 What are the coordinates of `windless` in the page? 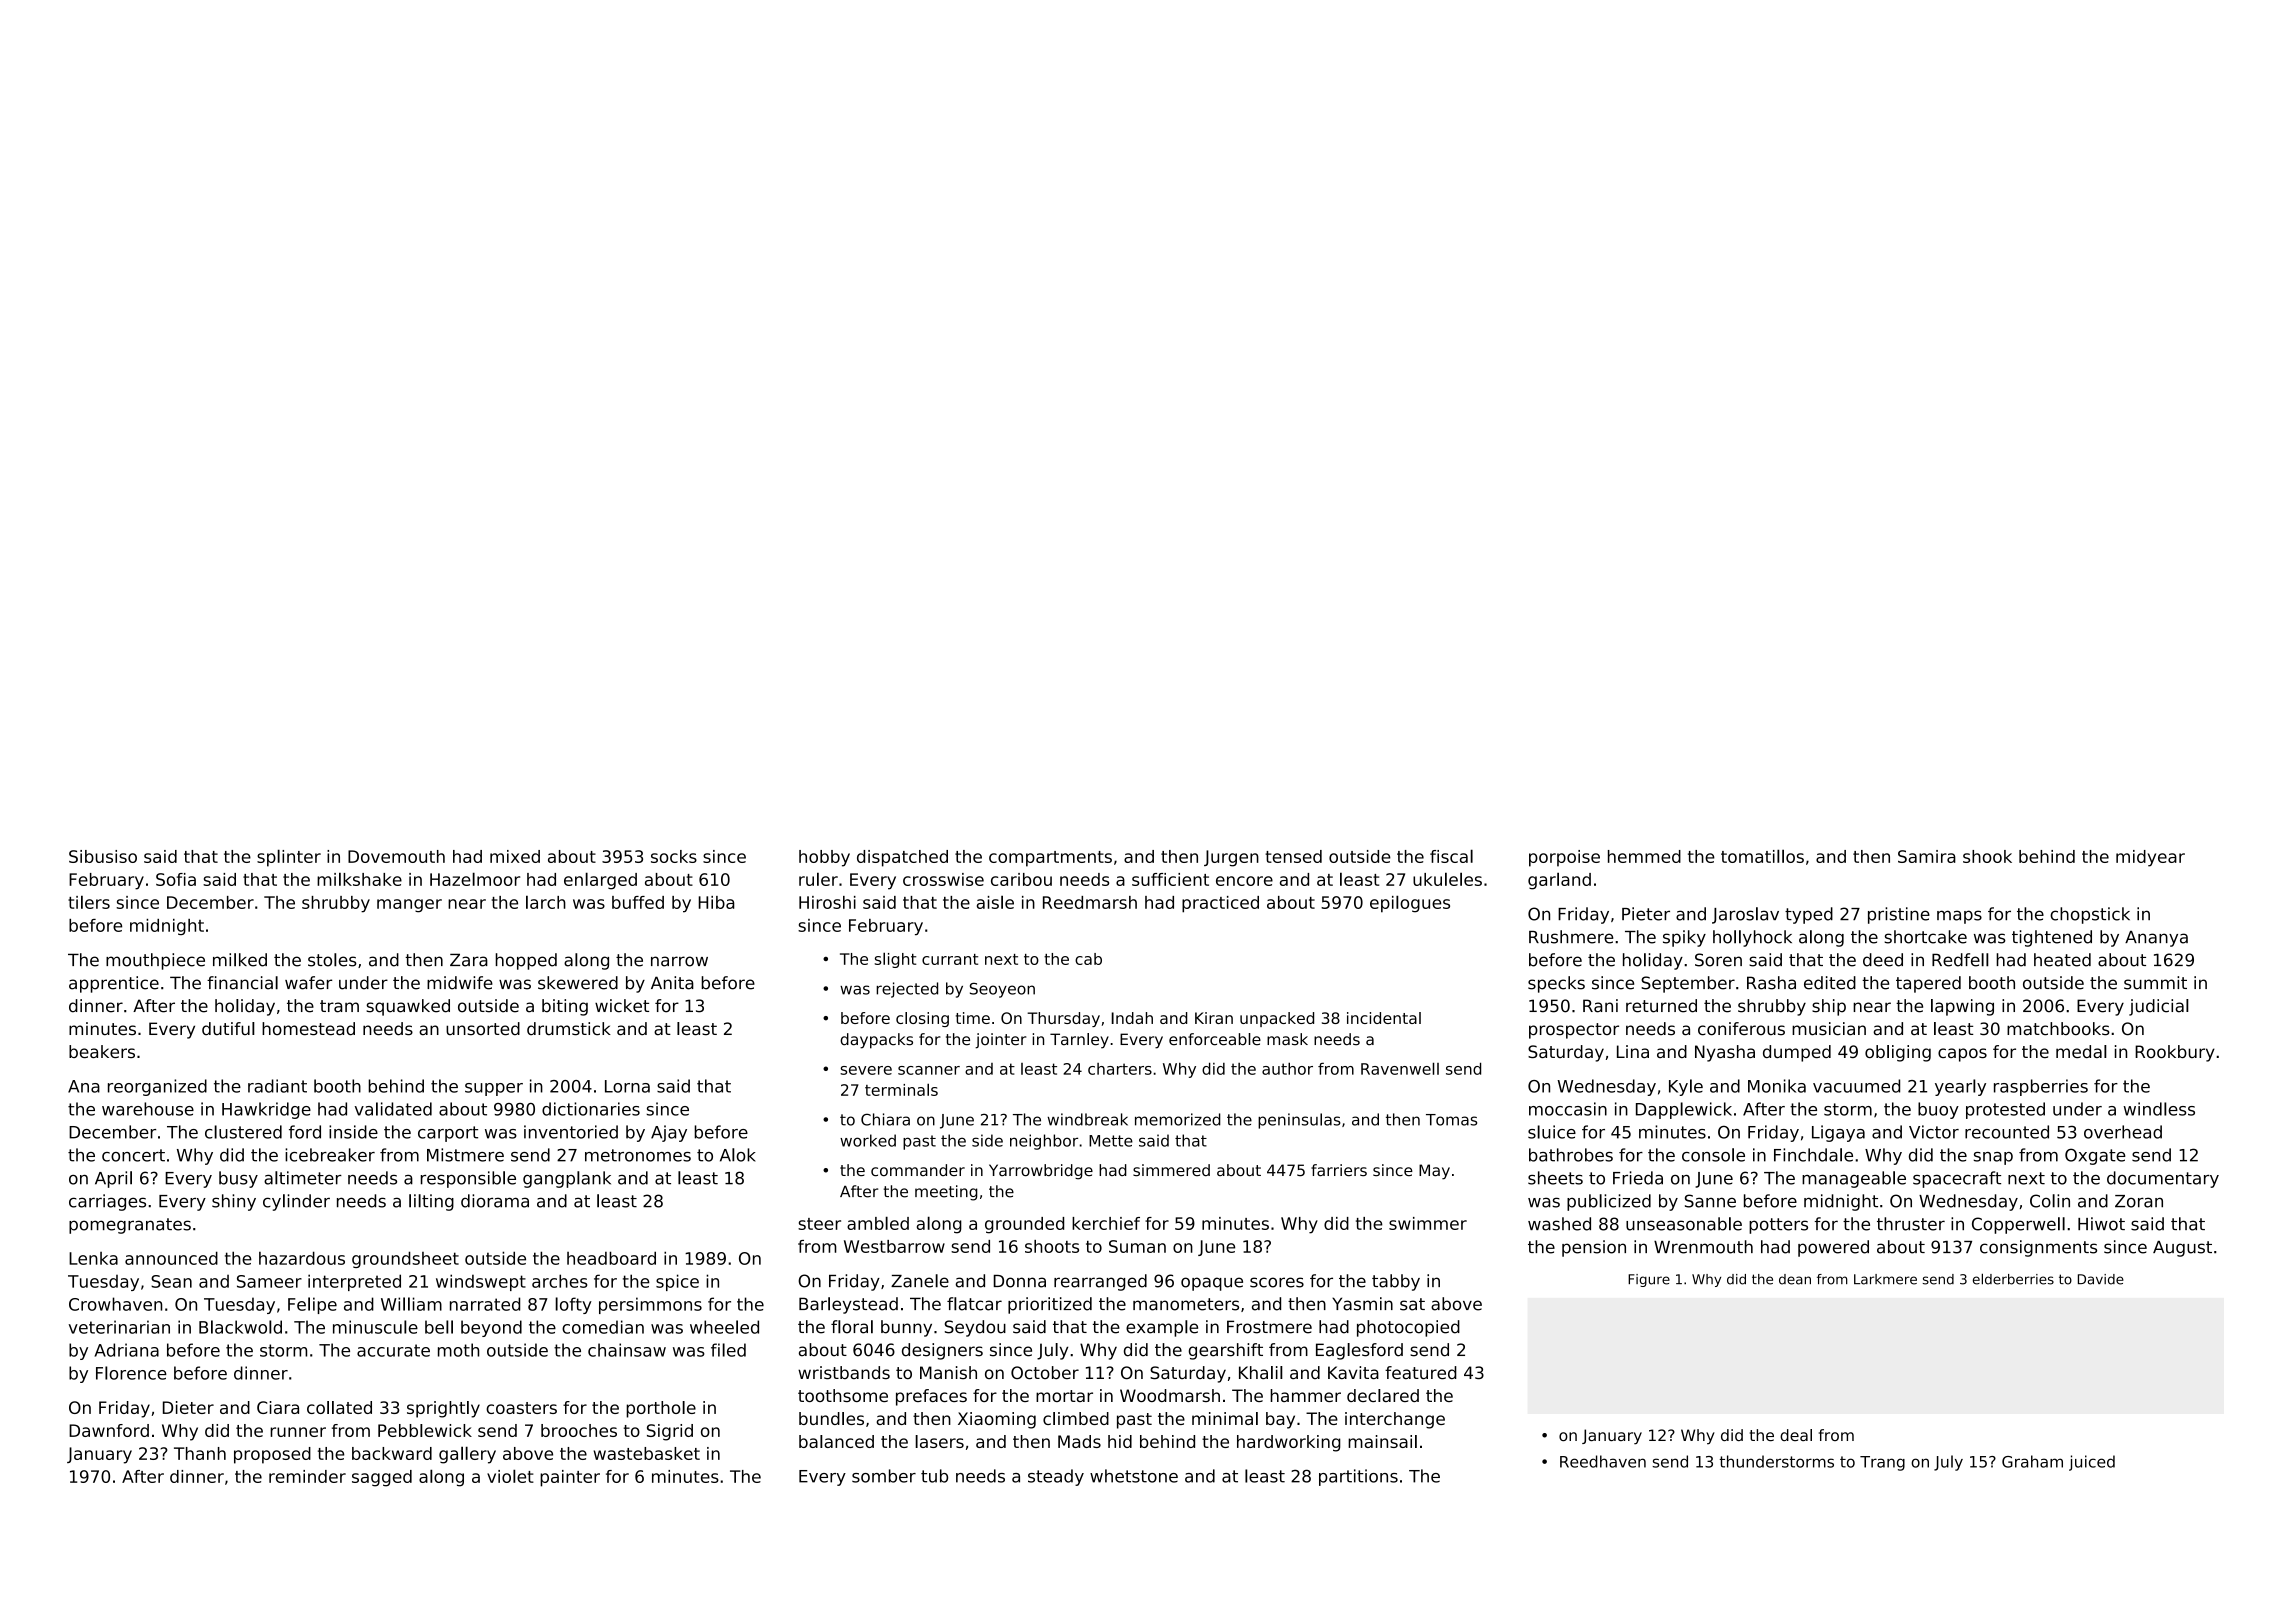 It's located at (2159, 1109).
